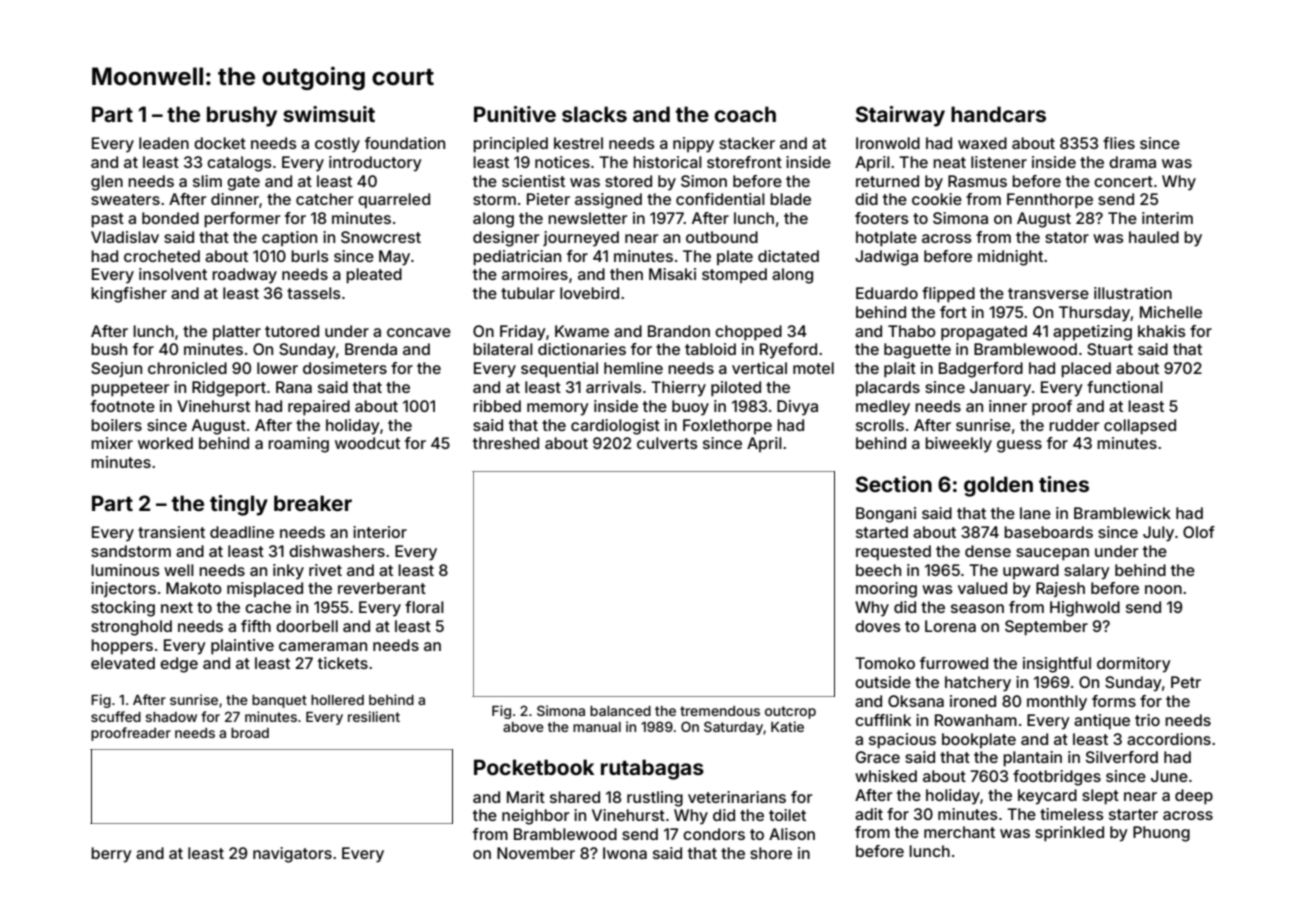 The width and height of the page is (1308, 924). I want to click on Marit, so click(526, 797).
